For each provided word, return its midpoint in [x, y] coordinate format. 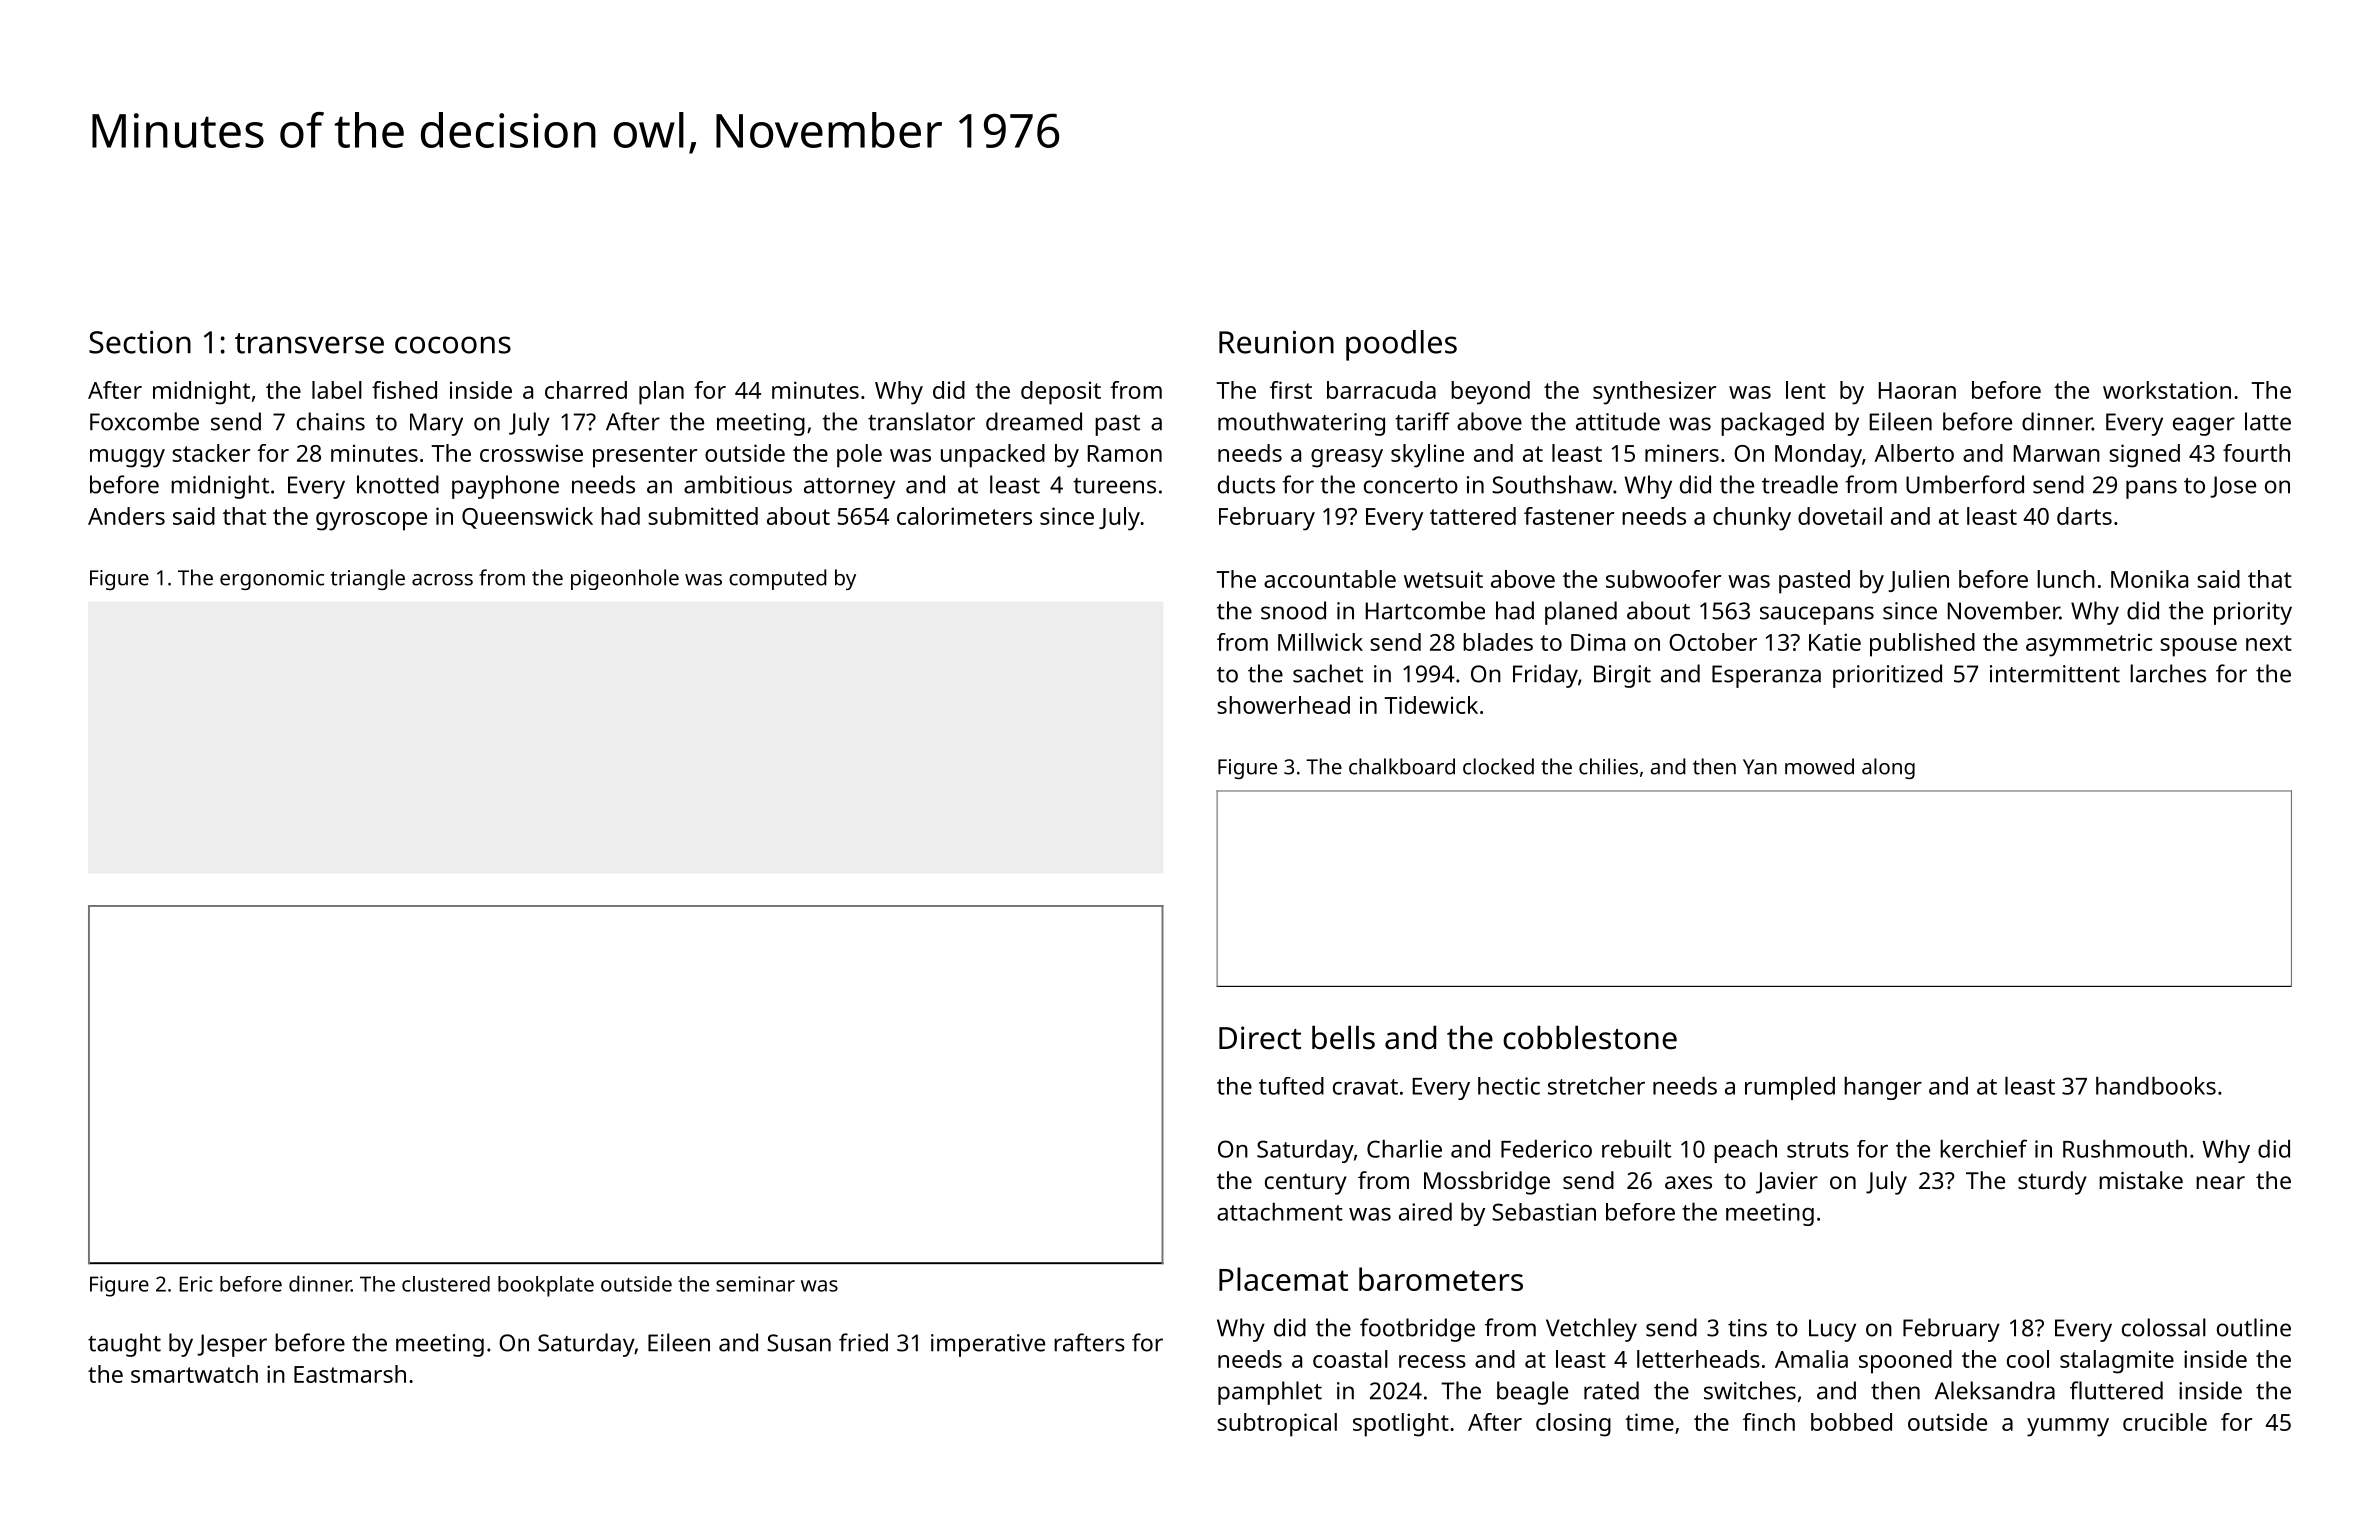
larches [2168, 673]
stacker [211, 453]
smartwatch [194, 1374]
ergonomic [272, 580]
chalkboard [1402, 766]
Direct [1260, 1038]
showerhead [1283, 705]
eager [2204, 426]
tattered [1473, 516]
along [1888, 768]
